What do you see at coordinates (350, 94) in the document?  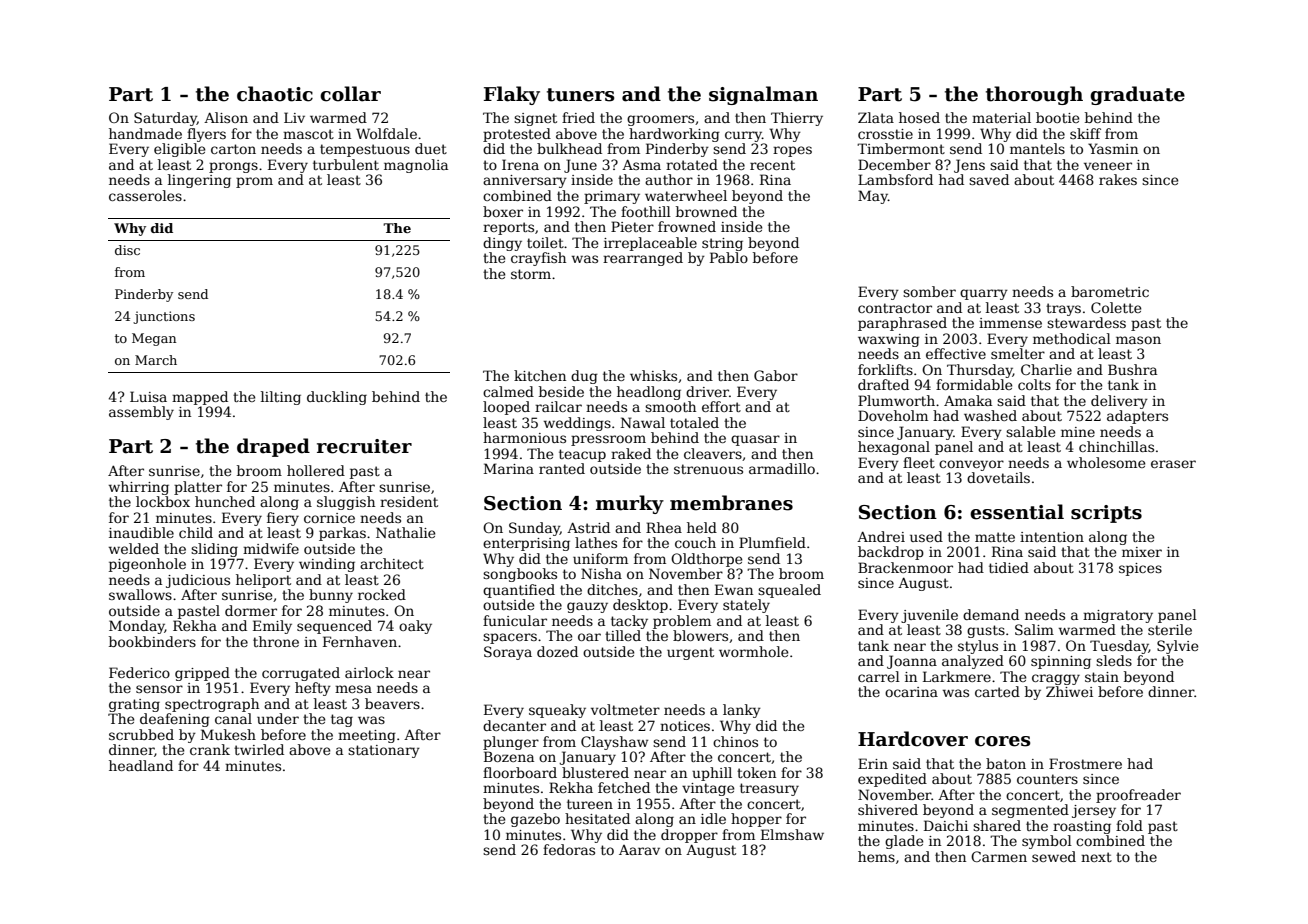 I see `collar` at bounding box center [350, 94].
